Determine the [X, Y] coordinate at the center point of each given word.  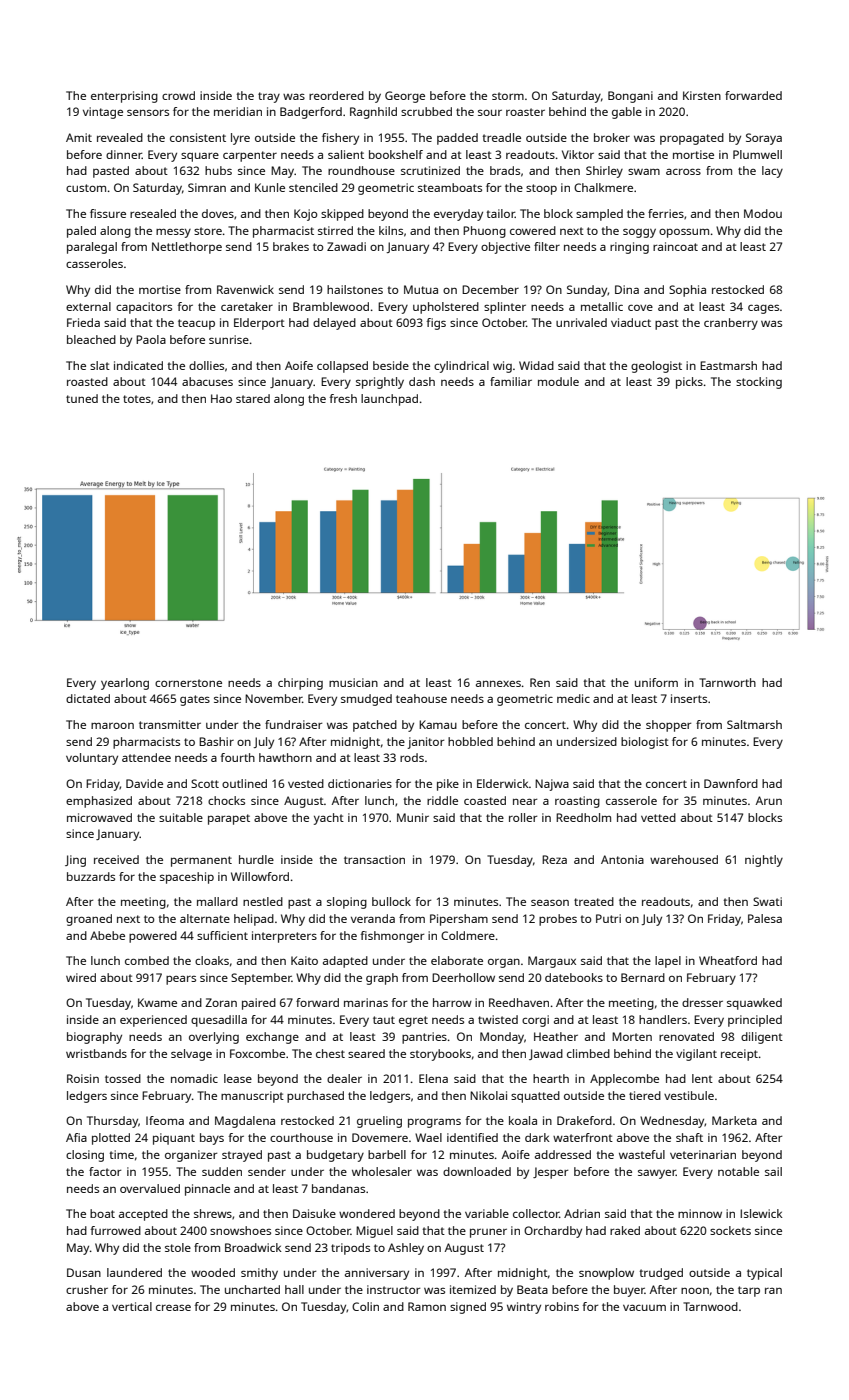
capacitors [144, 308]
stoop [541, 189]
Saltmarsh [754, 724]
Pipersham [459, 920]
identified [472, 1137]
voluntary [92, 759]
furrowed [115, 1230]
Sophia [687, 291]
